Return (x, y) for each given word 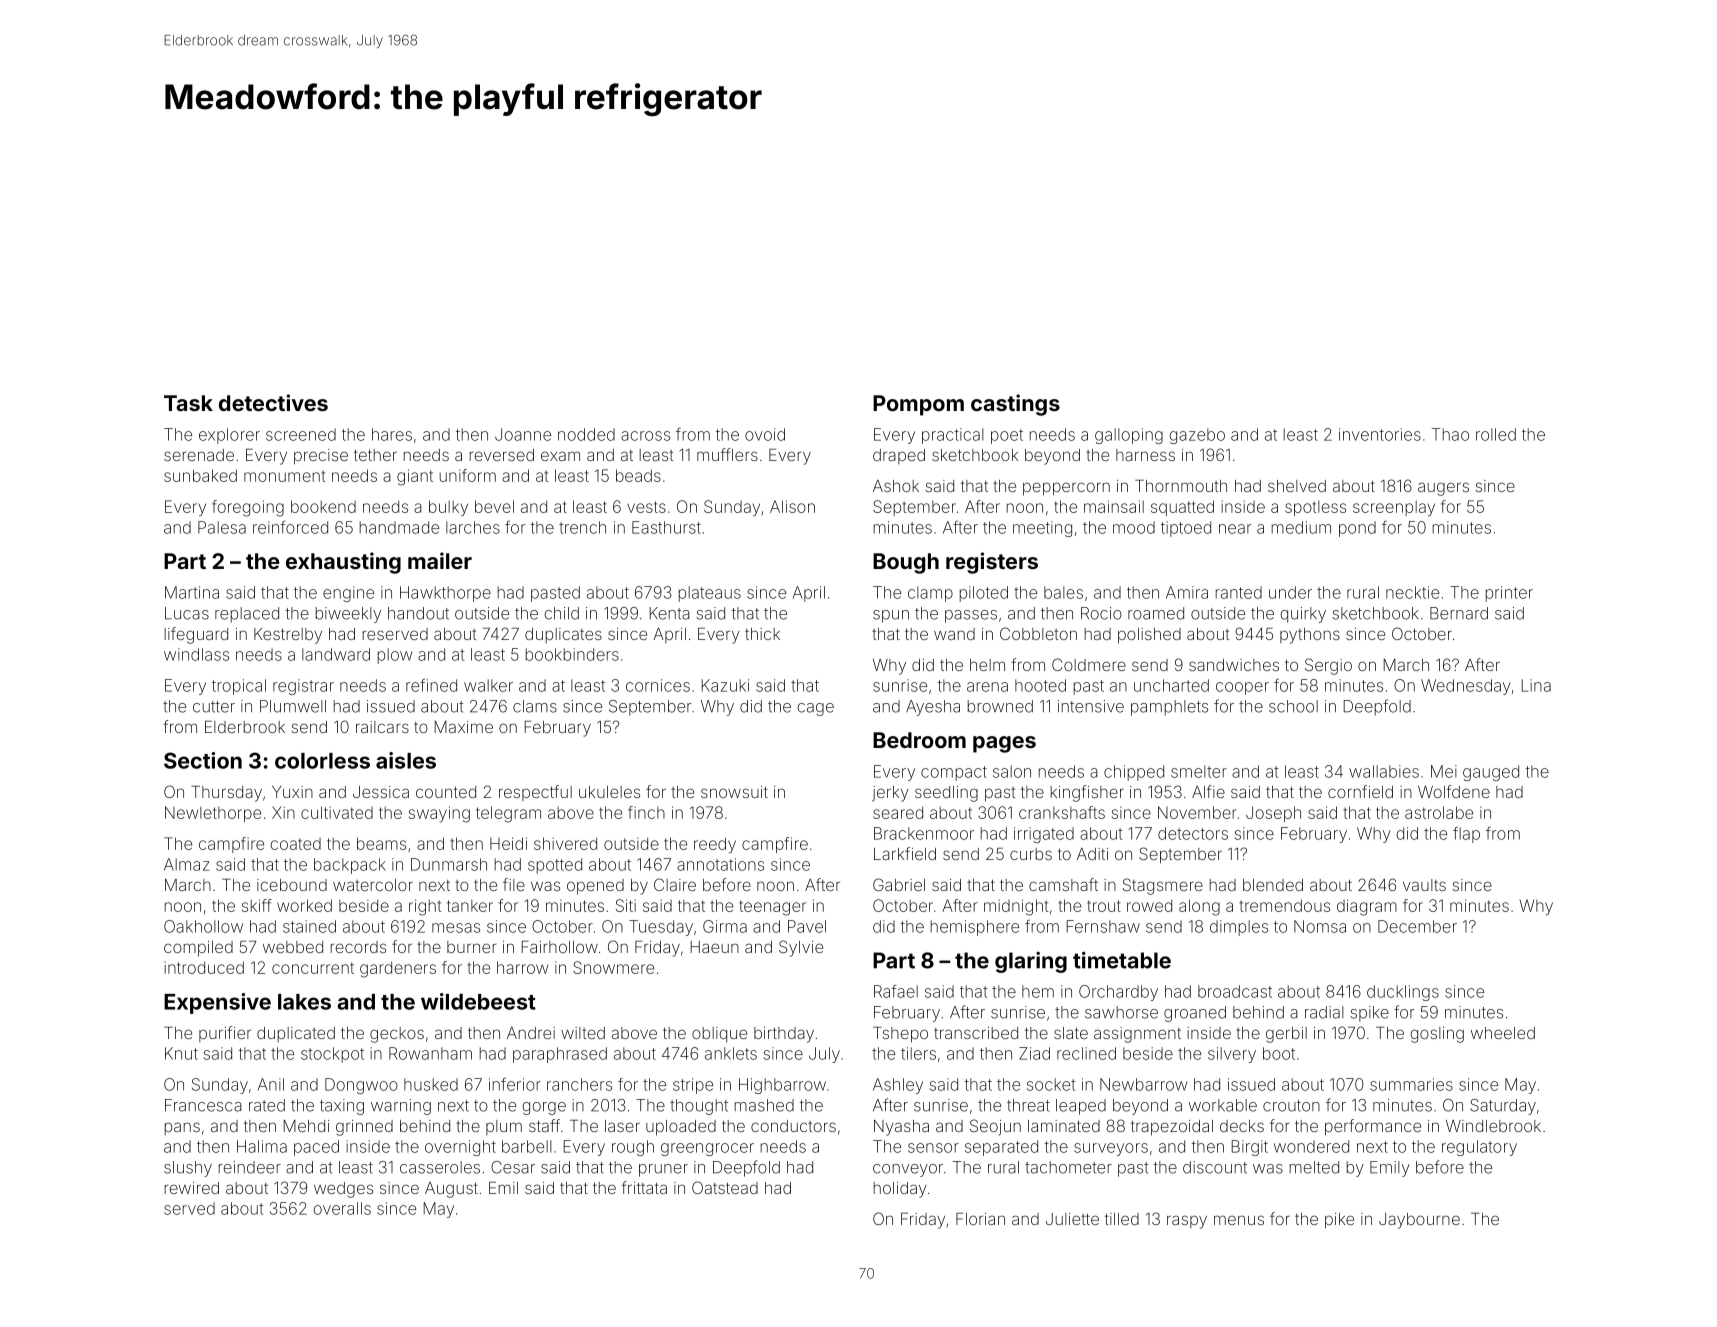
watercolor (373, 885)
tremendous (1284, 905)
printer (1509, 594)
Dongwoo (361, 1086)
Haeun (715, 947)
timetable (1122, 960)
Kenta (670, 613)
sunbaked (200, 475)
